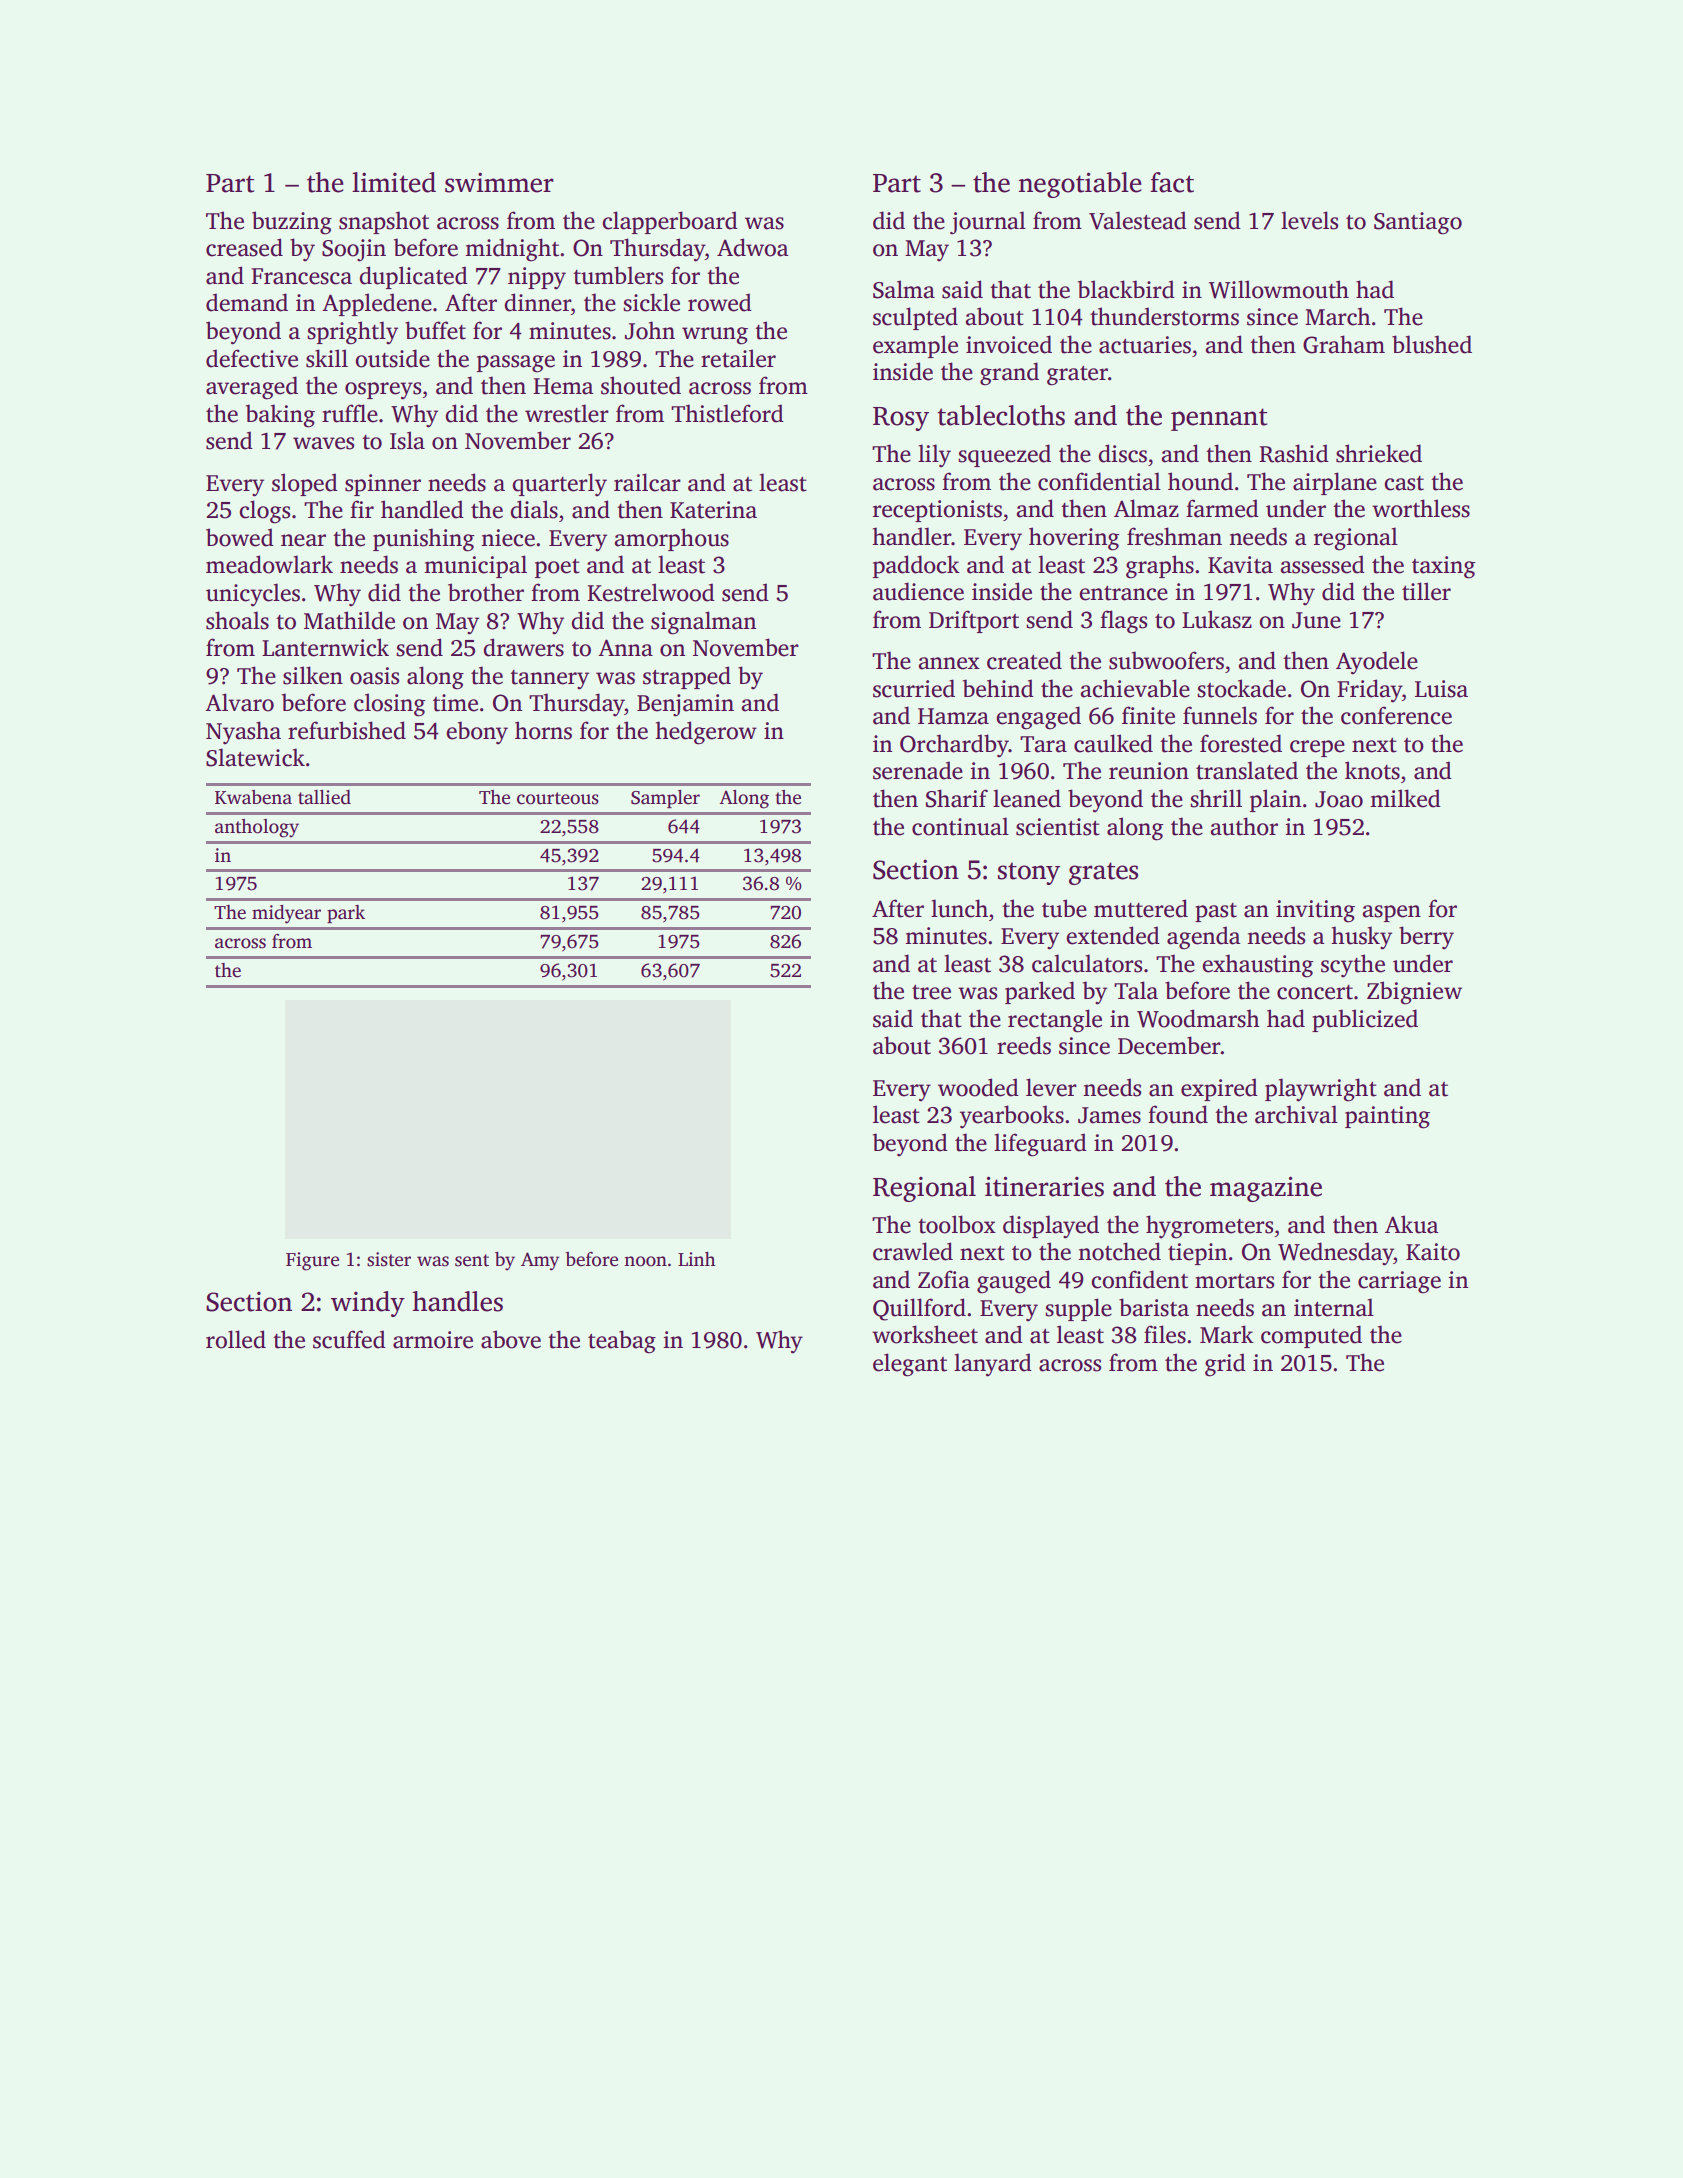 This image has height=2178, width=1683. I want to click on Salma, so click(904, 289).
